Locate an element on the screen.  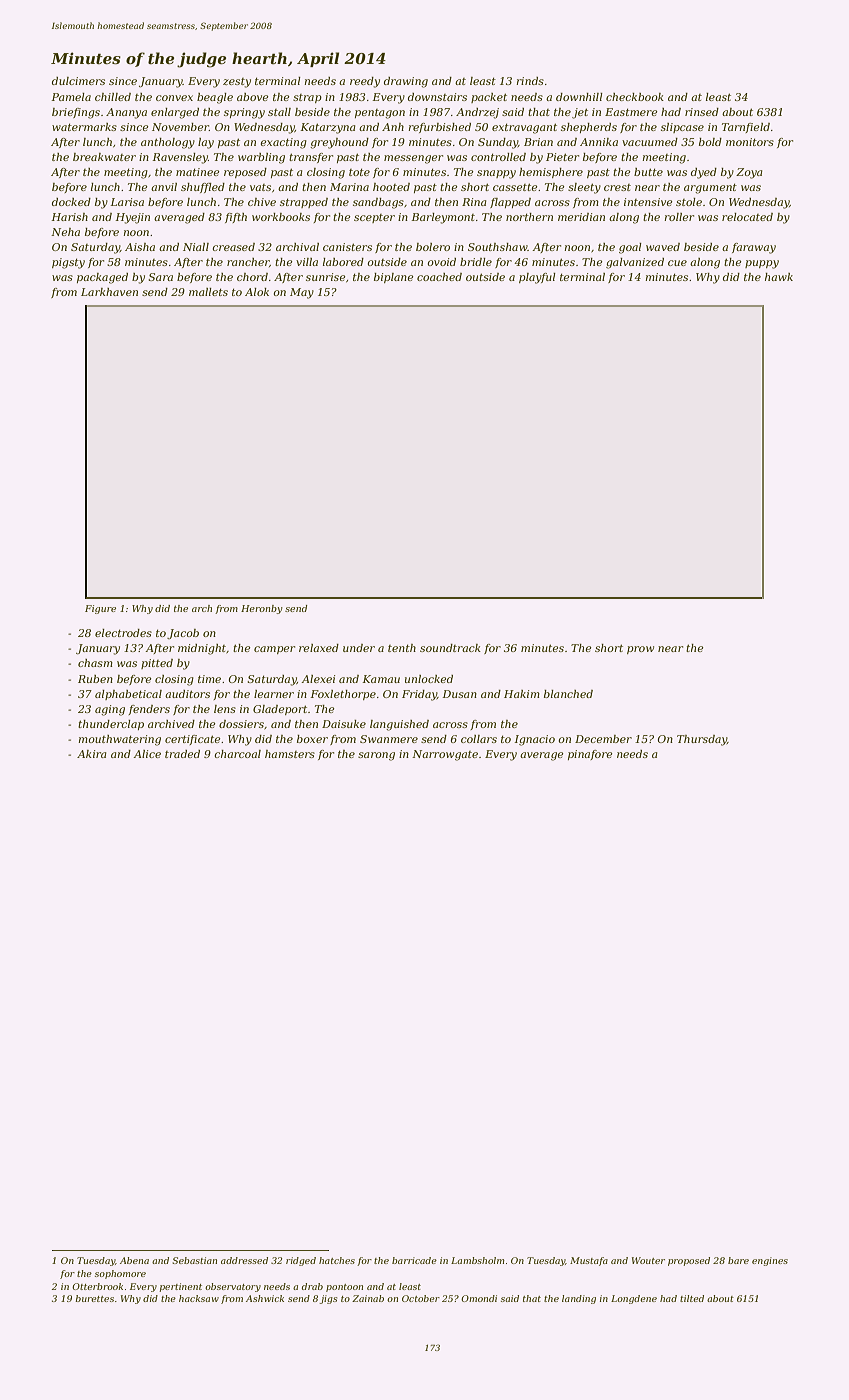
Lambsholm is located at coordinates (478, 1260).
